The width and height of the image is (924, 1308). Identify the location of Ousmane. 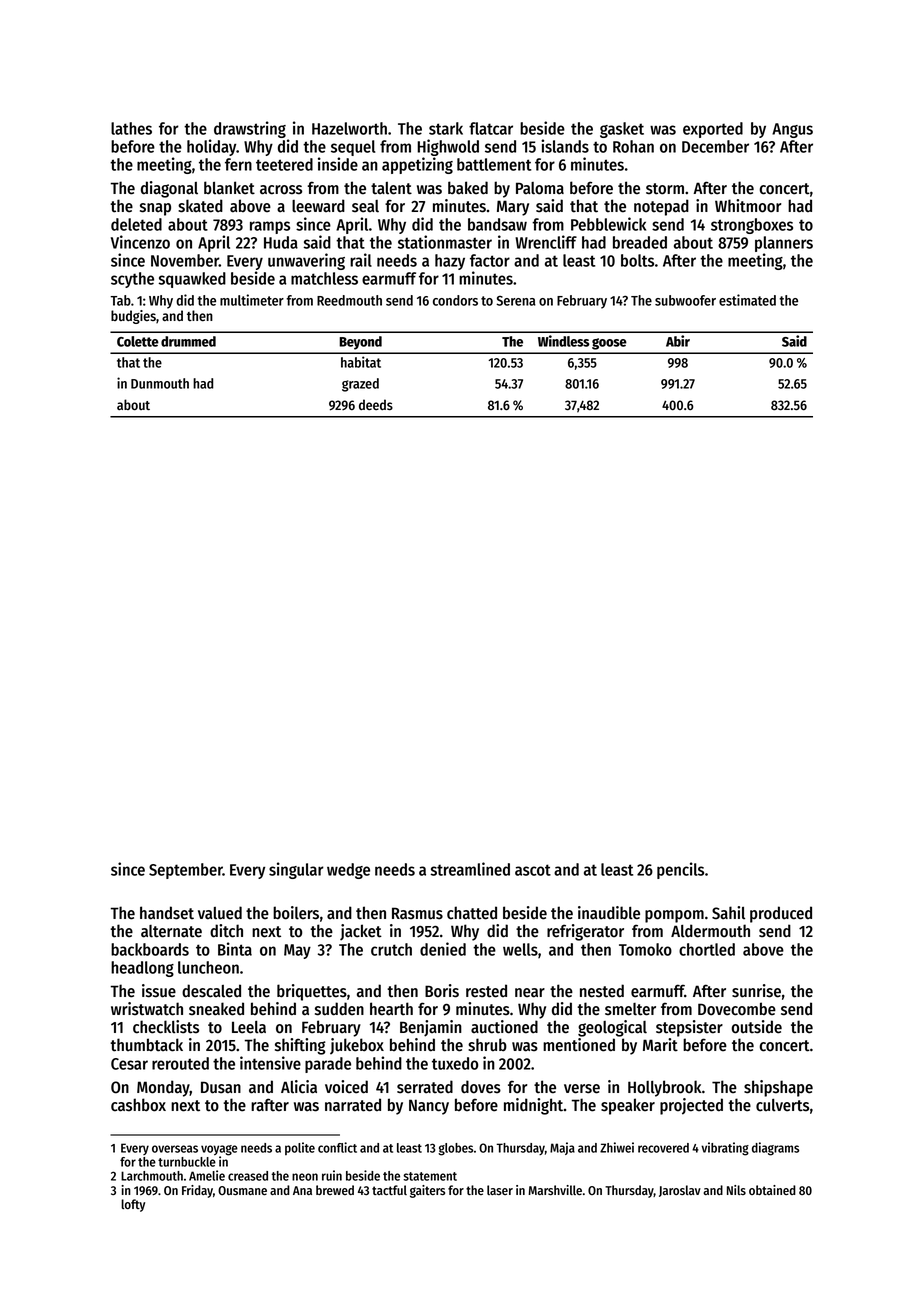
(242, 1190).
